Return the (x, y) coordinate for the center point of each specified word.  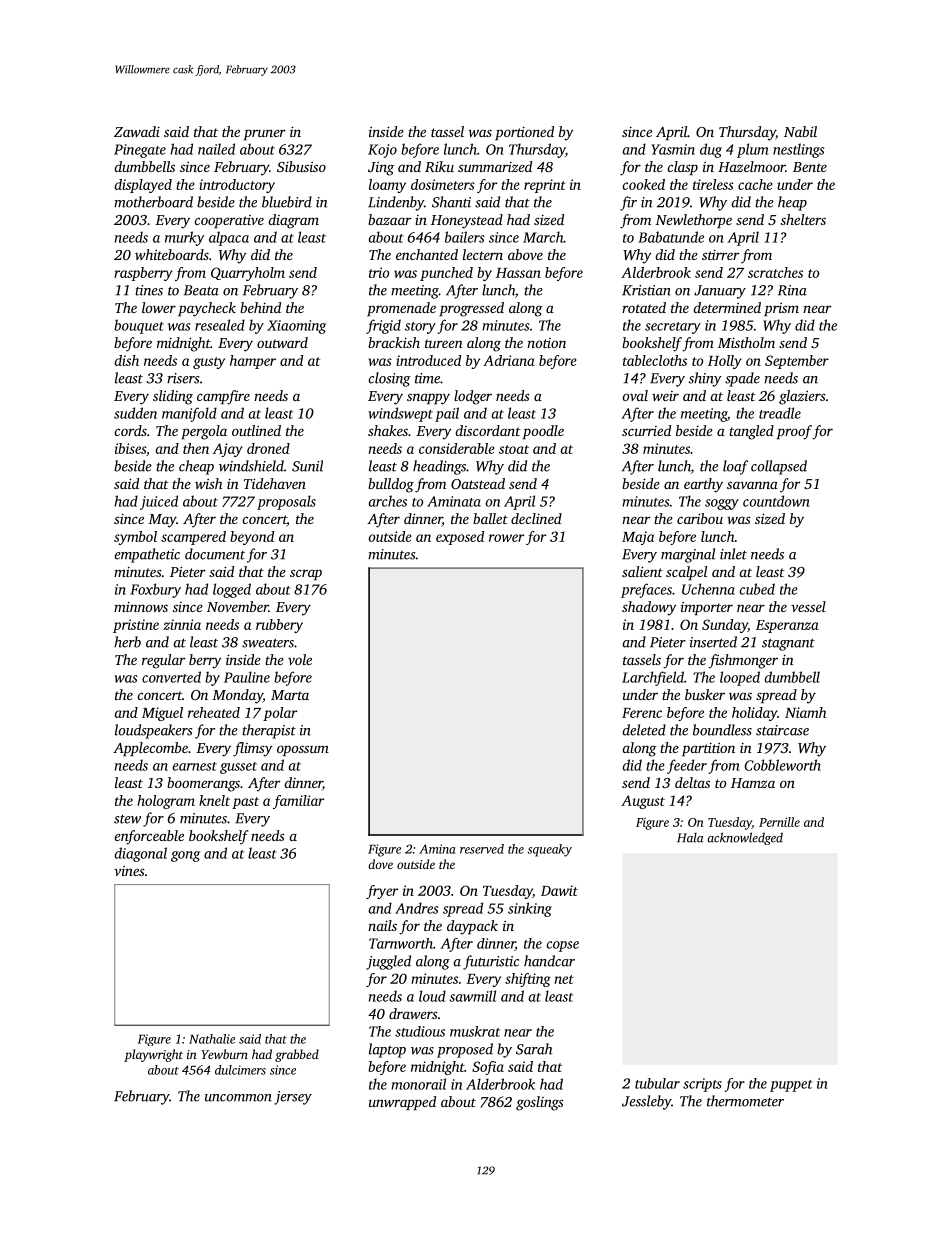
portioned (524, 133)
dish (127, 360)
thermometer (745, 1101)
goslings (540, 1103)
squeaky (549, 850)
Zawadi (137, 131)
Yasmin (673, 149)
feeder (687, 766)
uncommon (238, 1098)
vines (129, 871)
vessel (808, 606)
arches (388, 501)
